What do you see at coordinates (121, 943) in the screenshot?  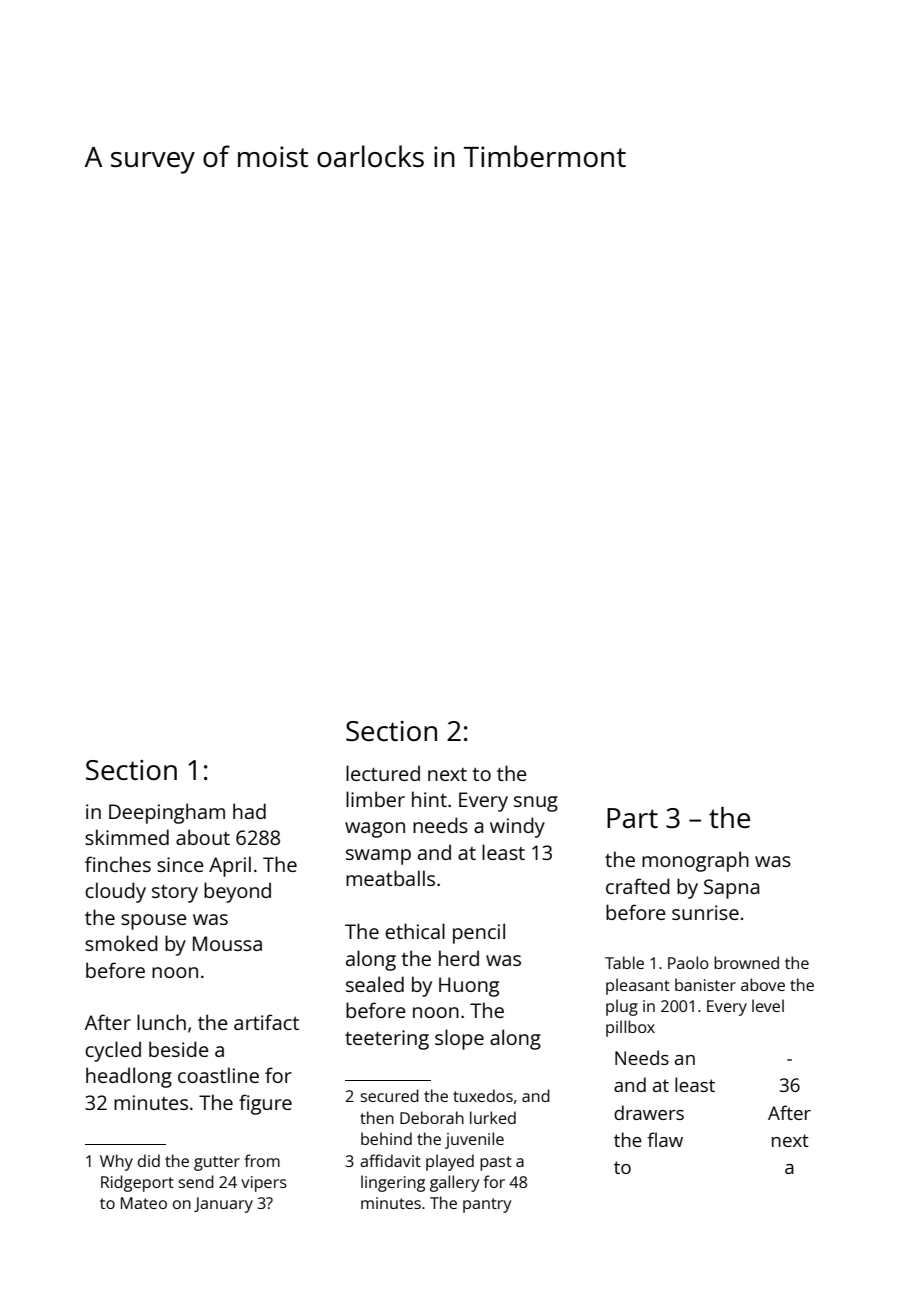 I see `smoked` at bounding box center [121, 943].
